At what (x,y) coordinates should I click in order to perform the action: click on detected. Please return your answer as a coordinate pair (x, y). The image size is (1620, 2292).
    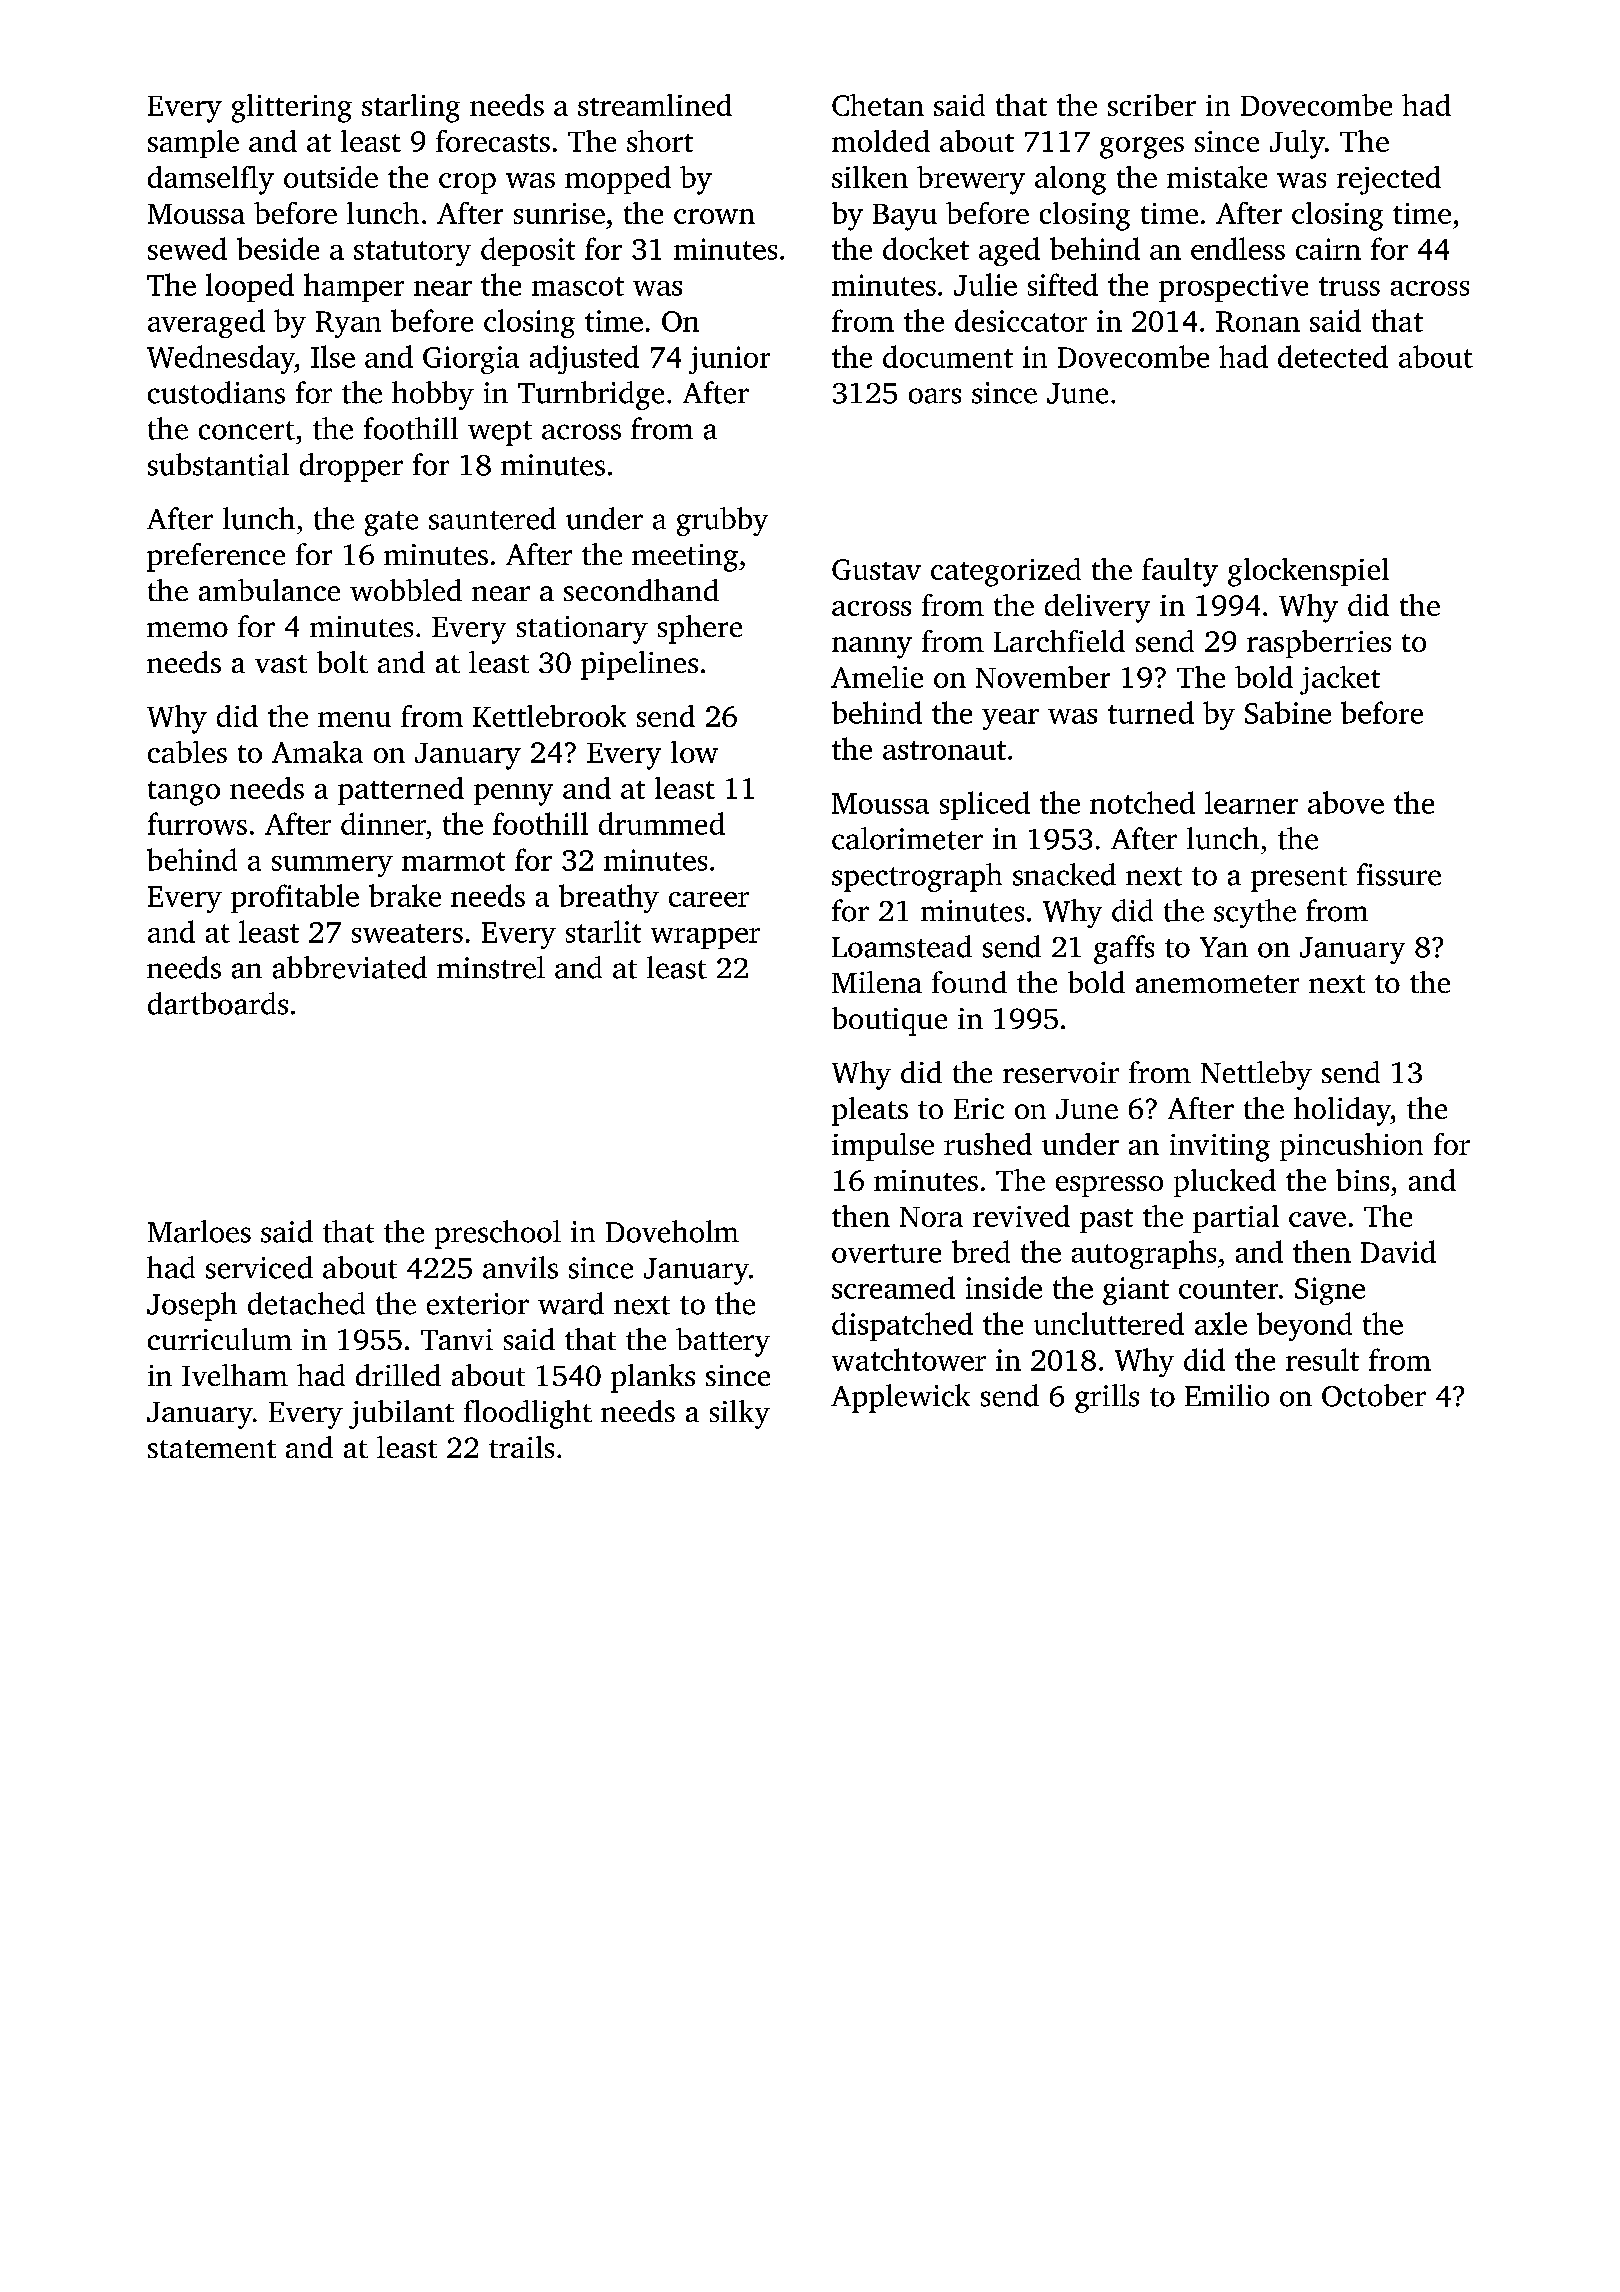
    Looking at the image, I should click on (1333, 356).
